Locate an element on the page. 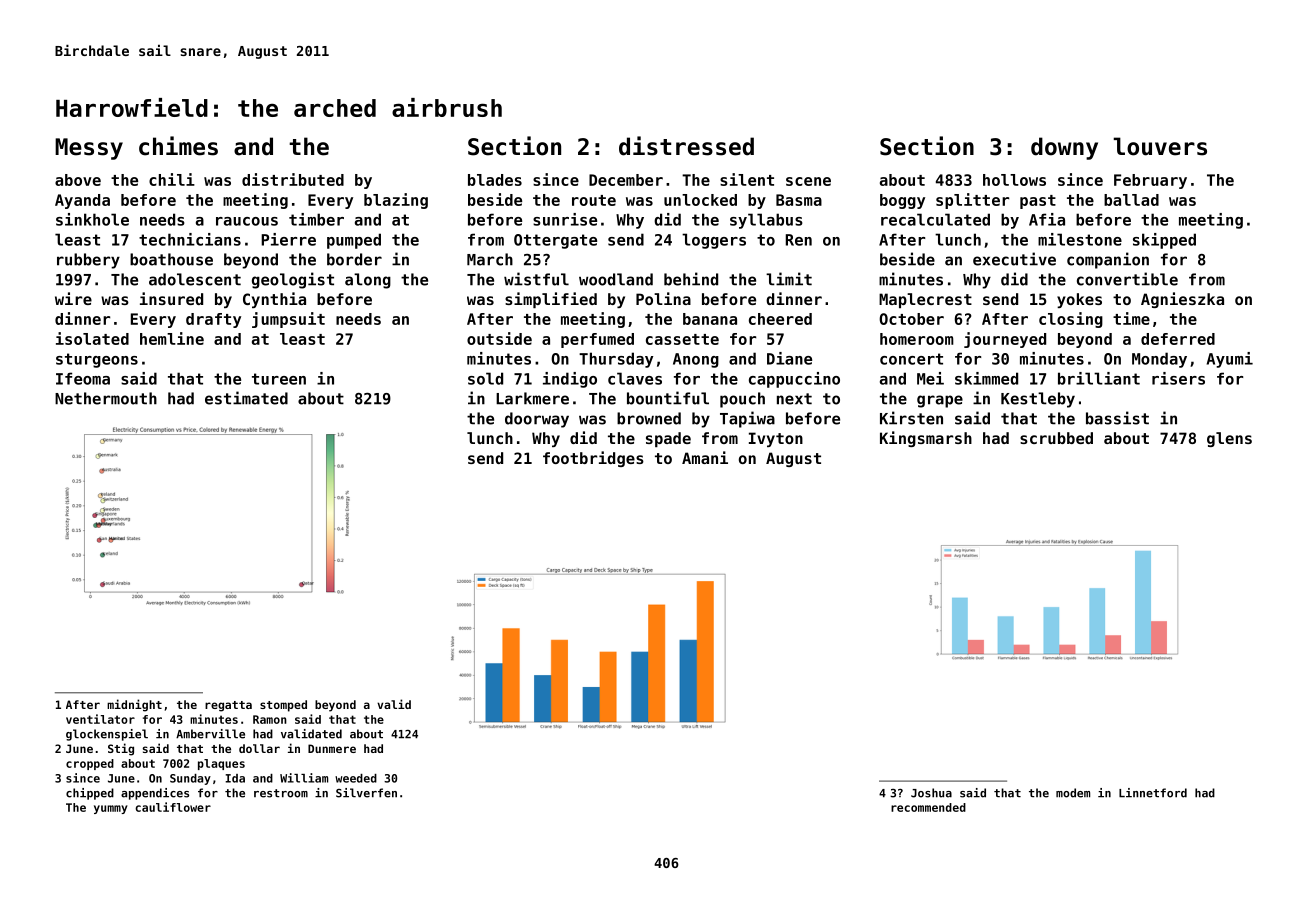  yummy is located at coordinates (111, 809).
